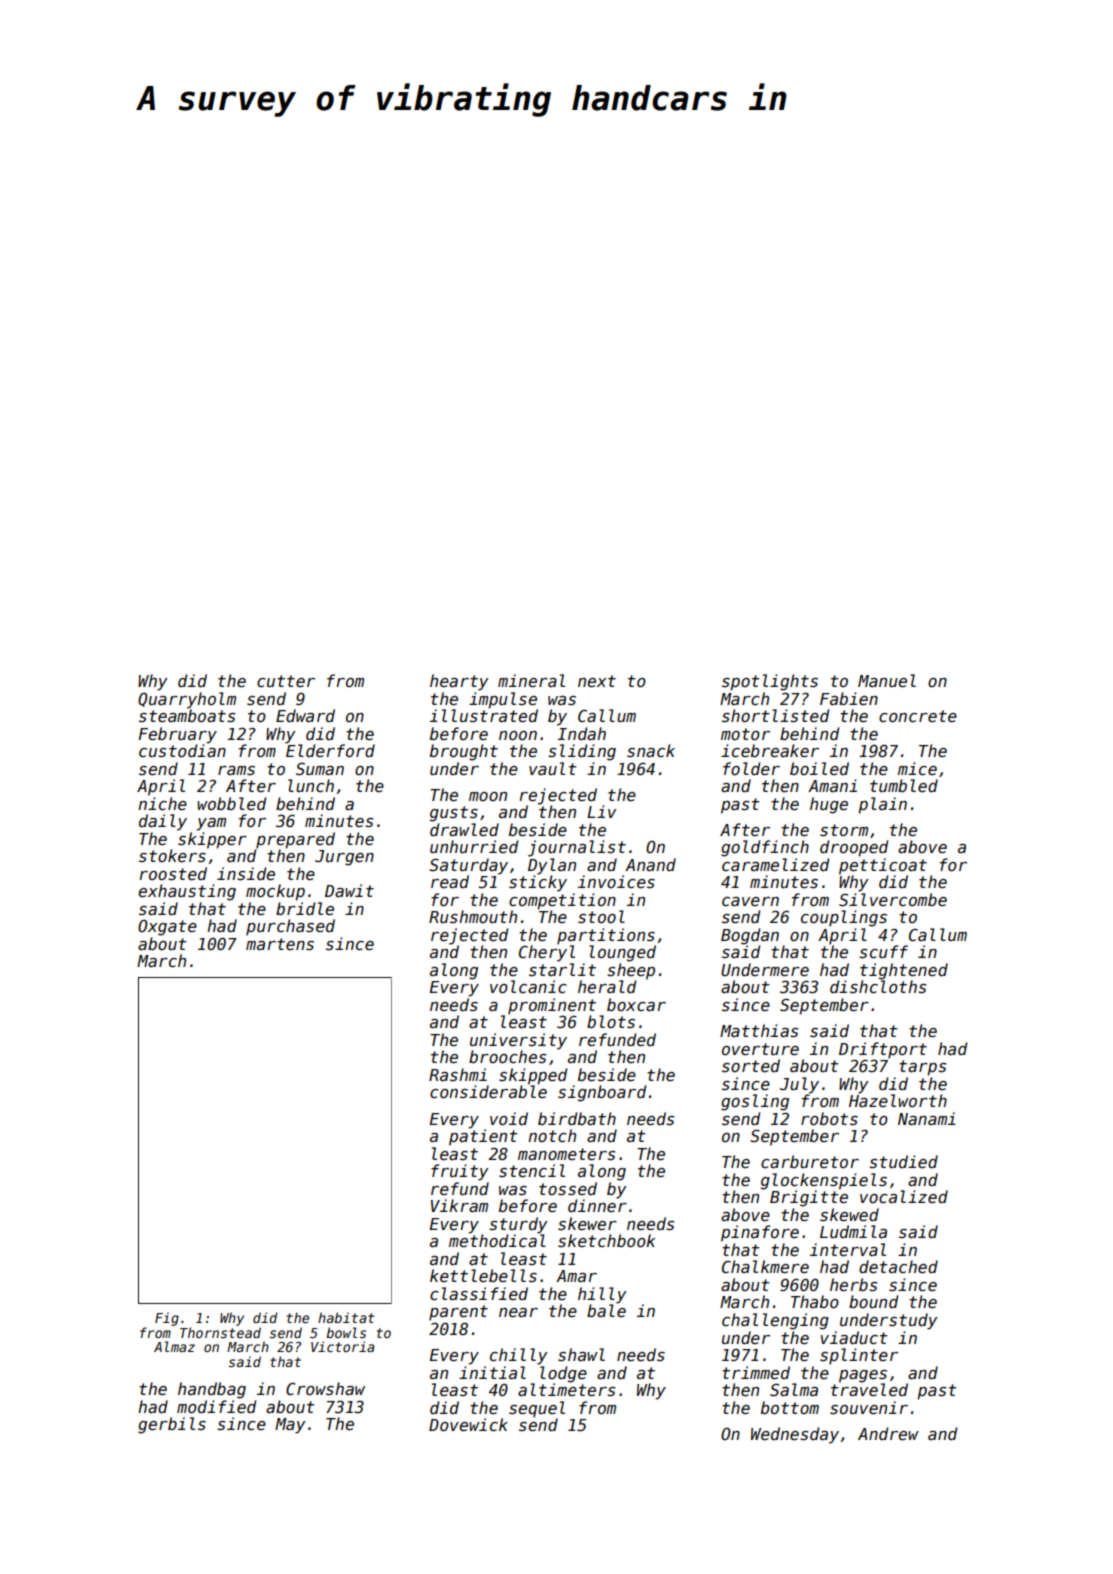 The image size is (1113, 1574). What do you see at coordinates (187, 700) in the screenshot?
I see `Quarryholm` at bounding box center [187, 700].
